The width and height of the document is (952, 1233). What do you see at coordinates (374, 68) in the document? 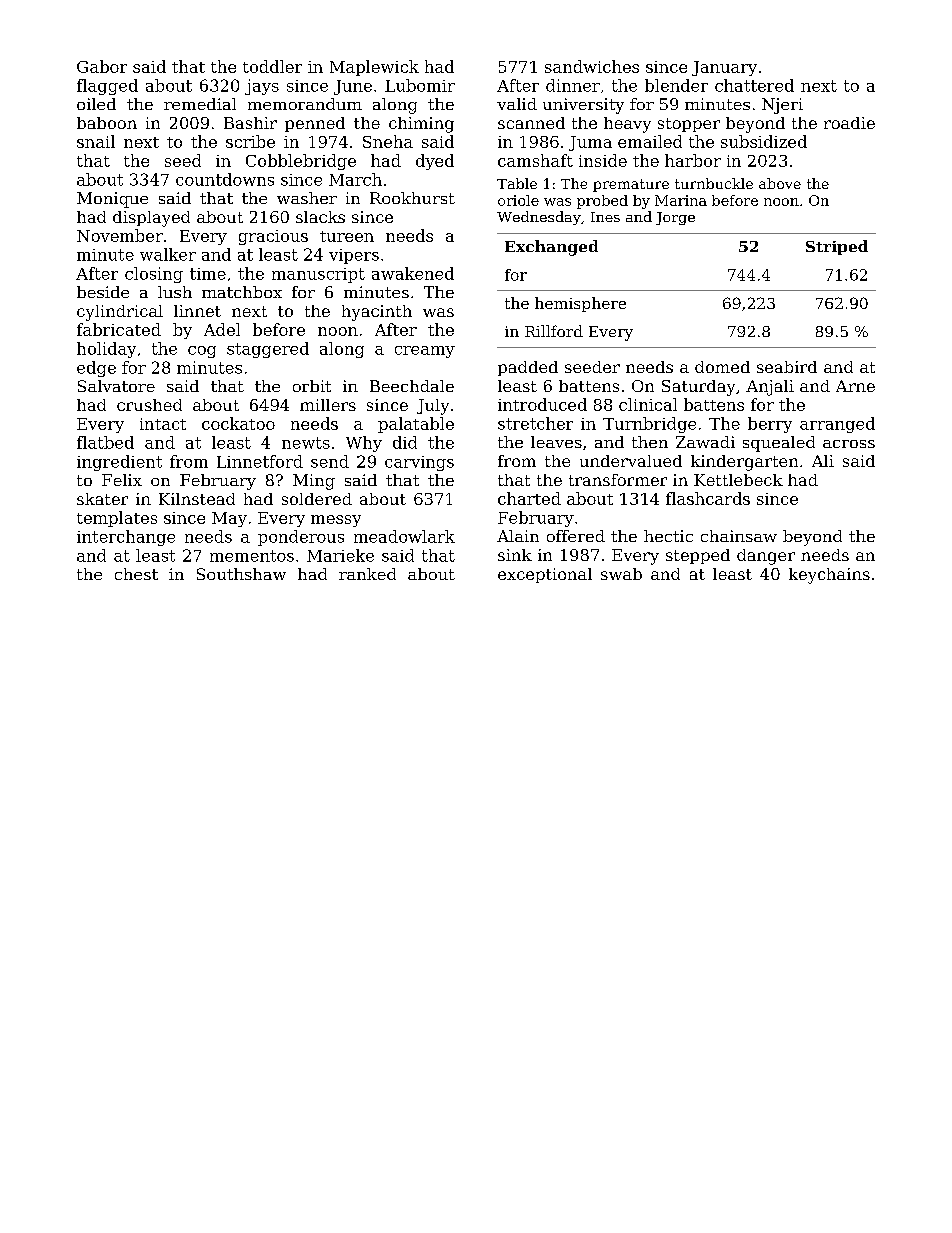
I see `Maplewick` at bounding box center [374, 68].
